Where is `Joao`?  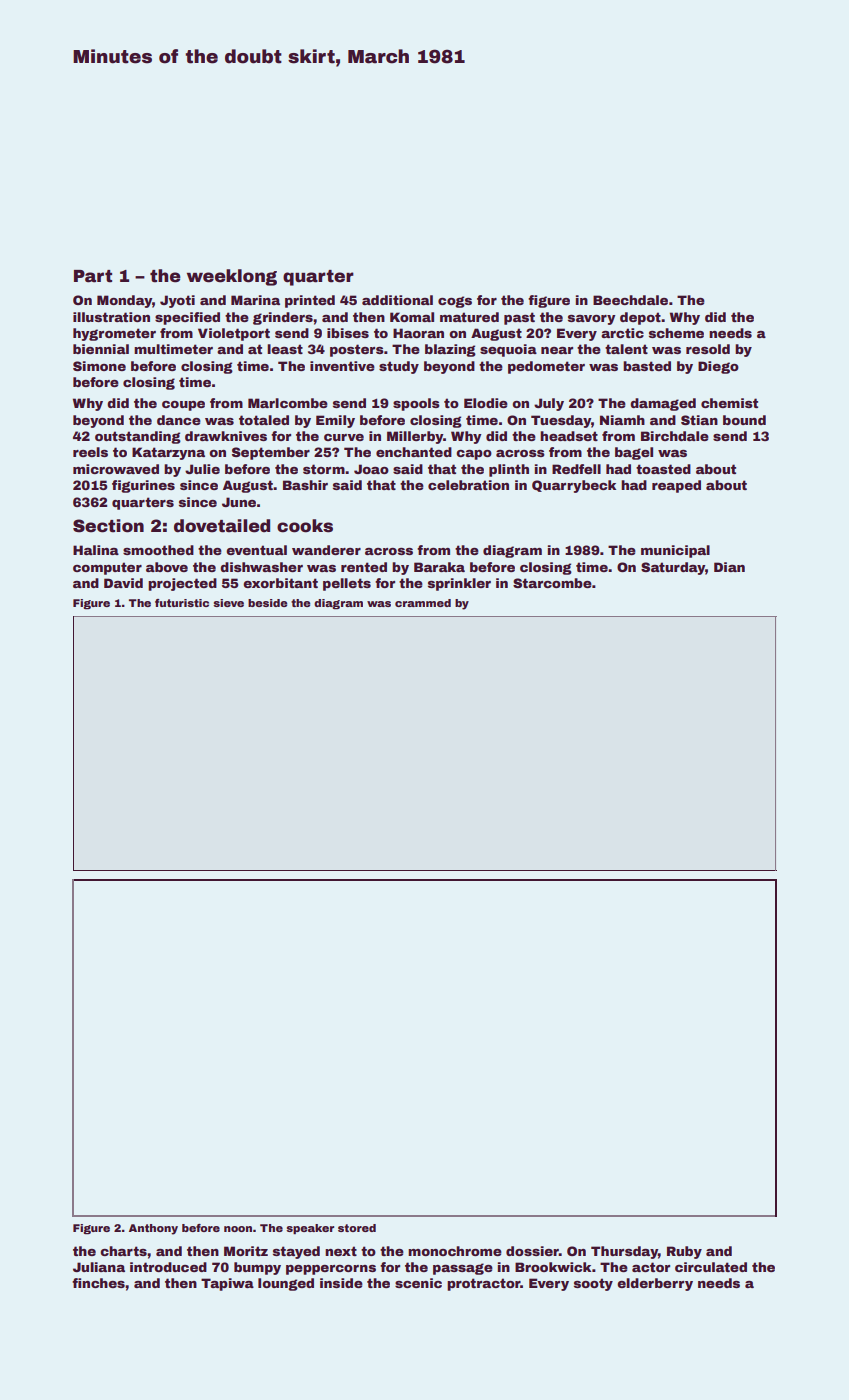 Joao is located at coordinates (371, 469).
